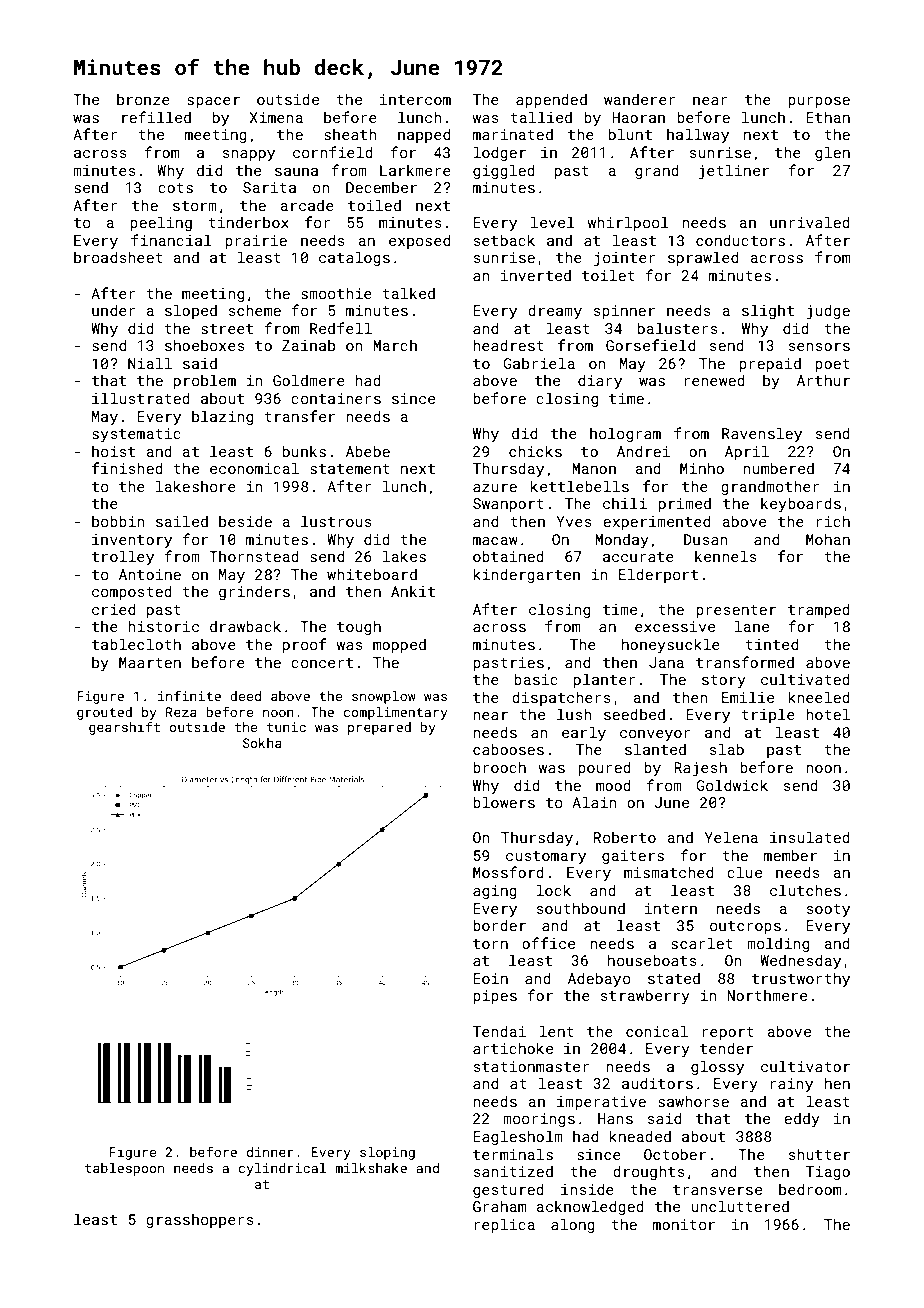  I want to click on prairie, so click(256, 242).
